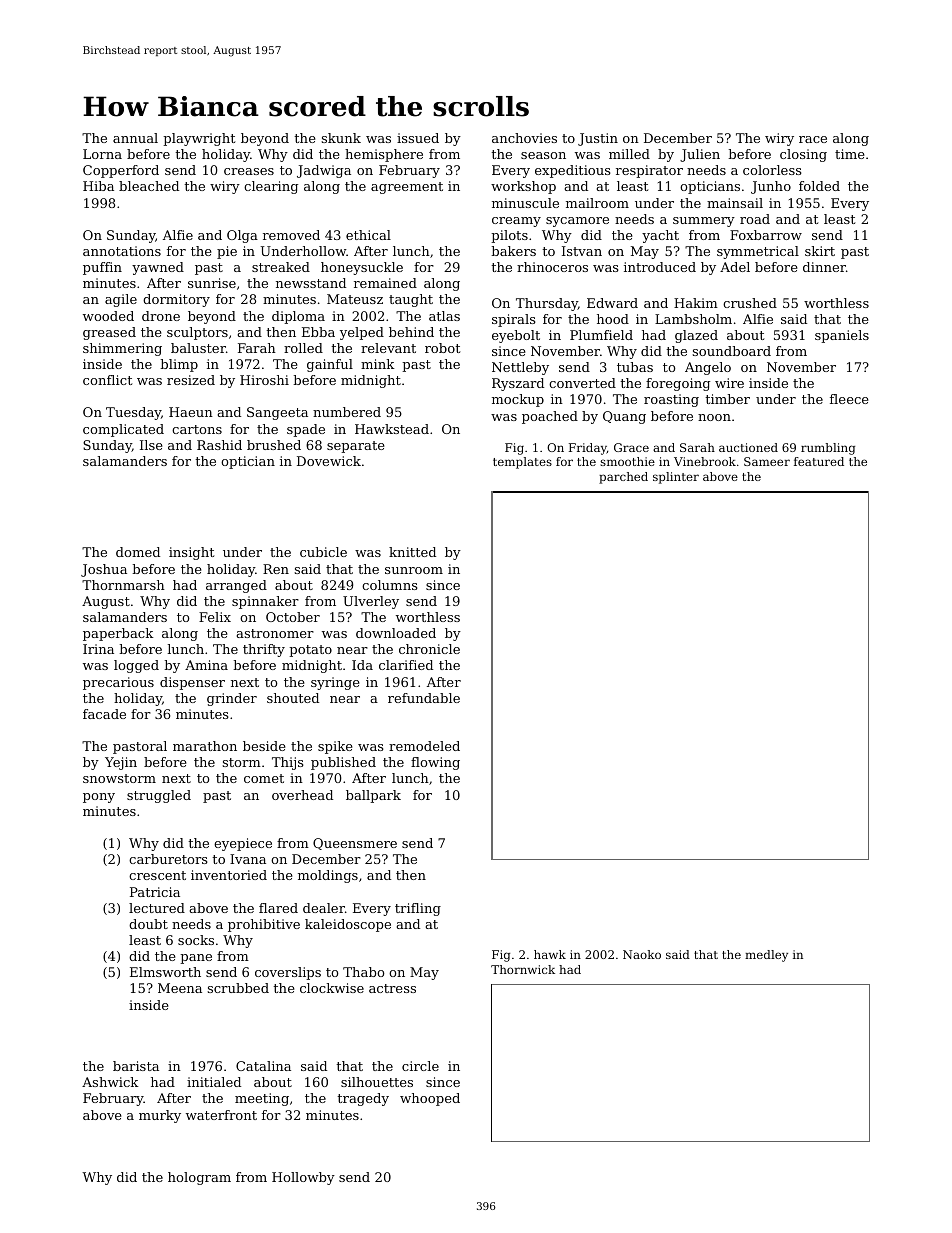 The width and height of the image is (952, 1233). What do you see at coordinates (424, 698) in the image?
I see `refundable` at bounding box center [424, 698].
